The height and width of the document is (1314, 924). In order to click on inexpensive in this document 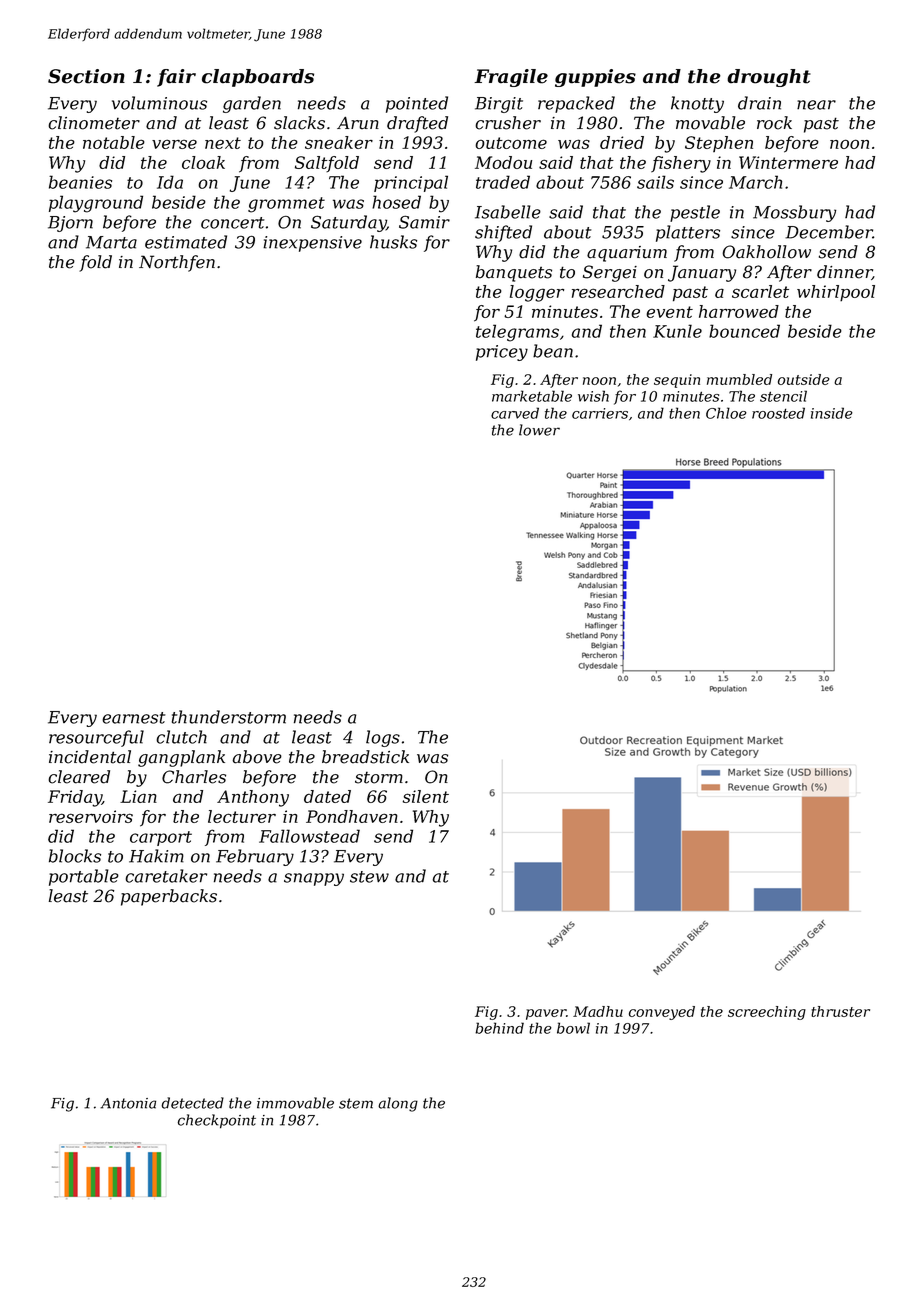, I will do `click(312, 244)`.
